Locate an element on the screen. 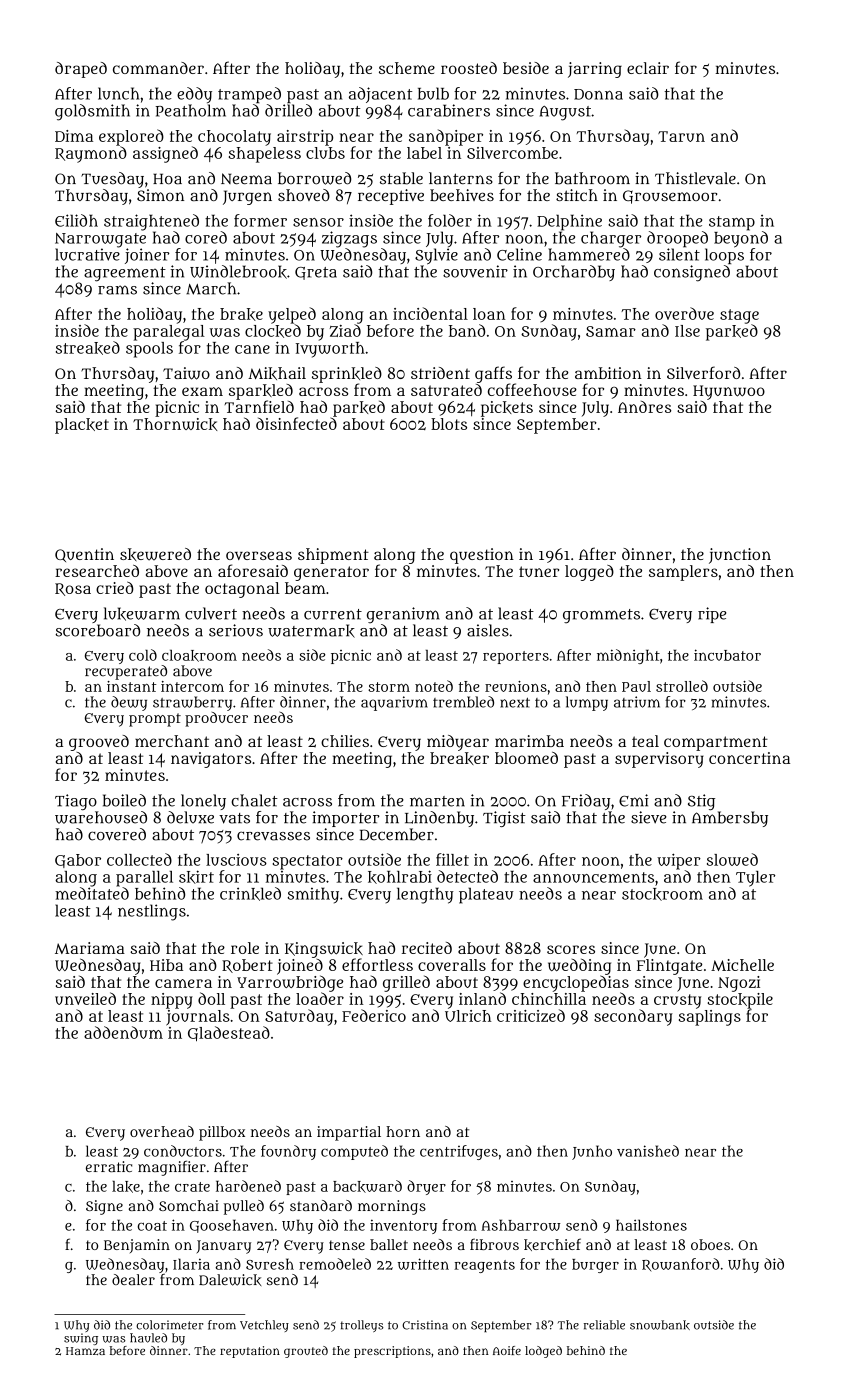  snowbank is located at coordinates (660, 1325).
